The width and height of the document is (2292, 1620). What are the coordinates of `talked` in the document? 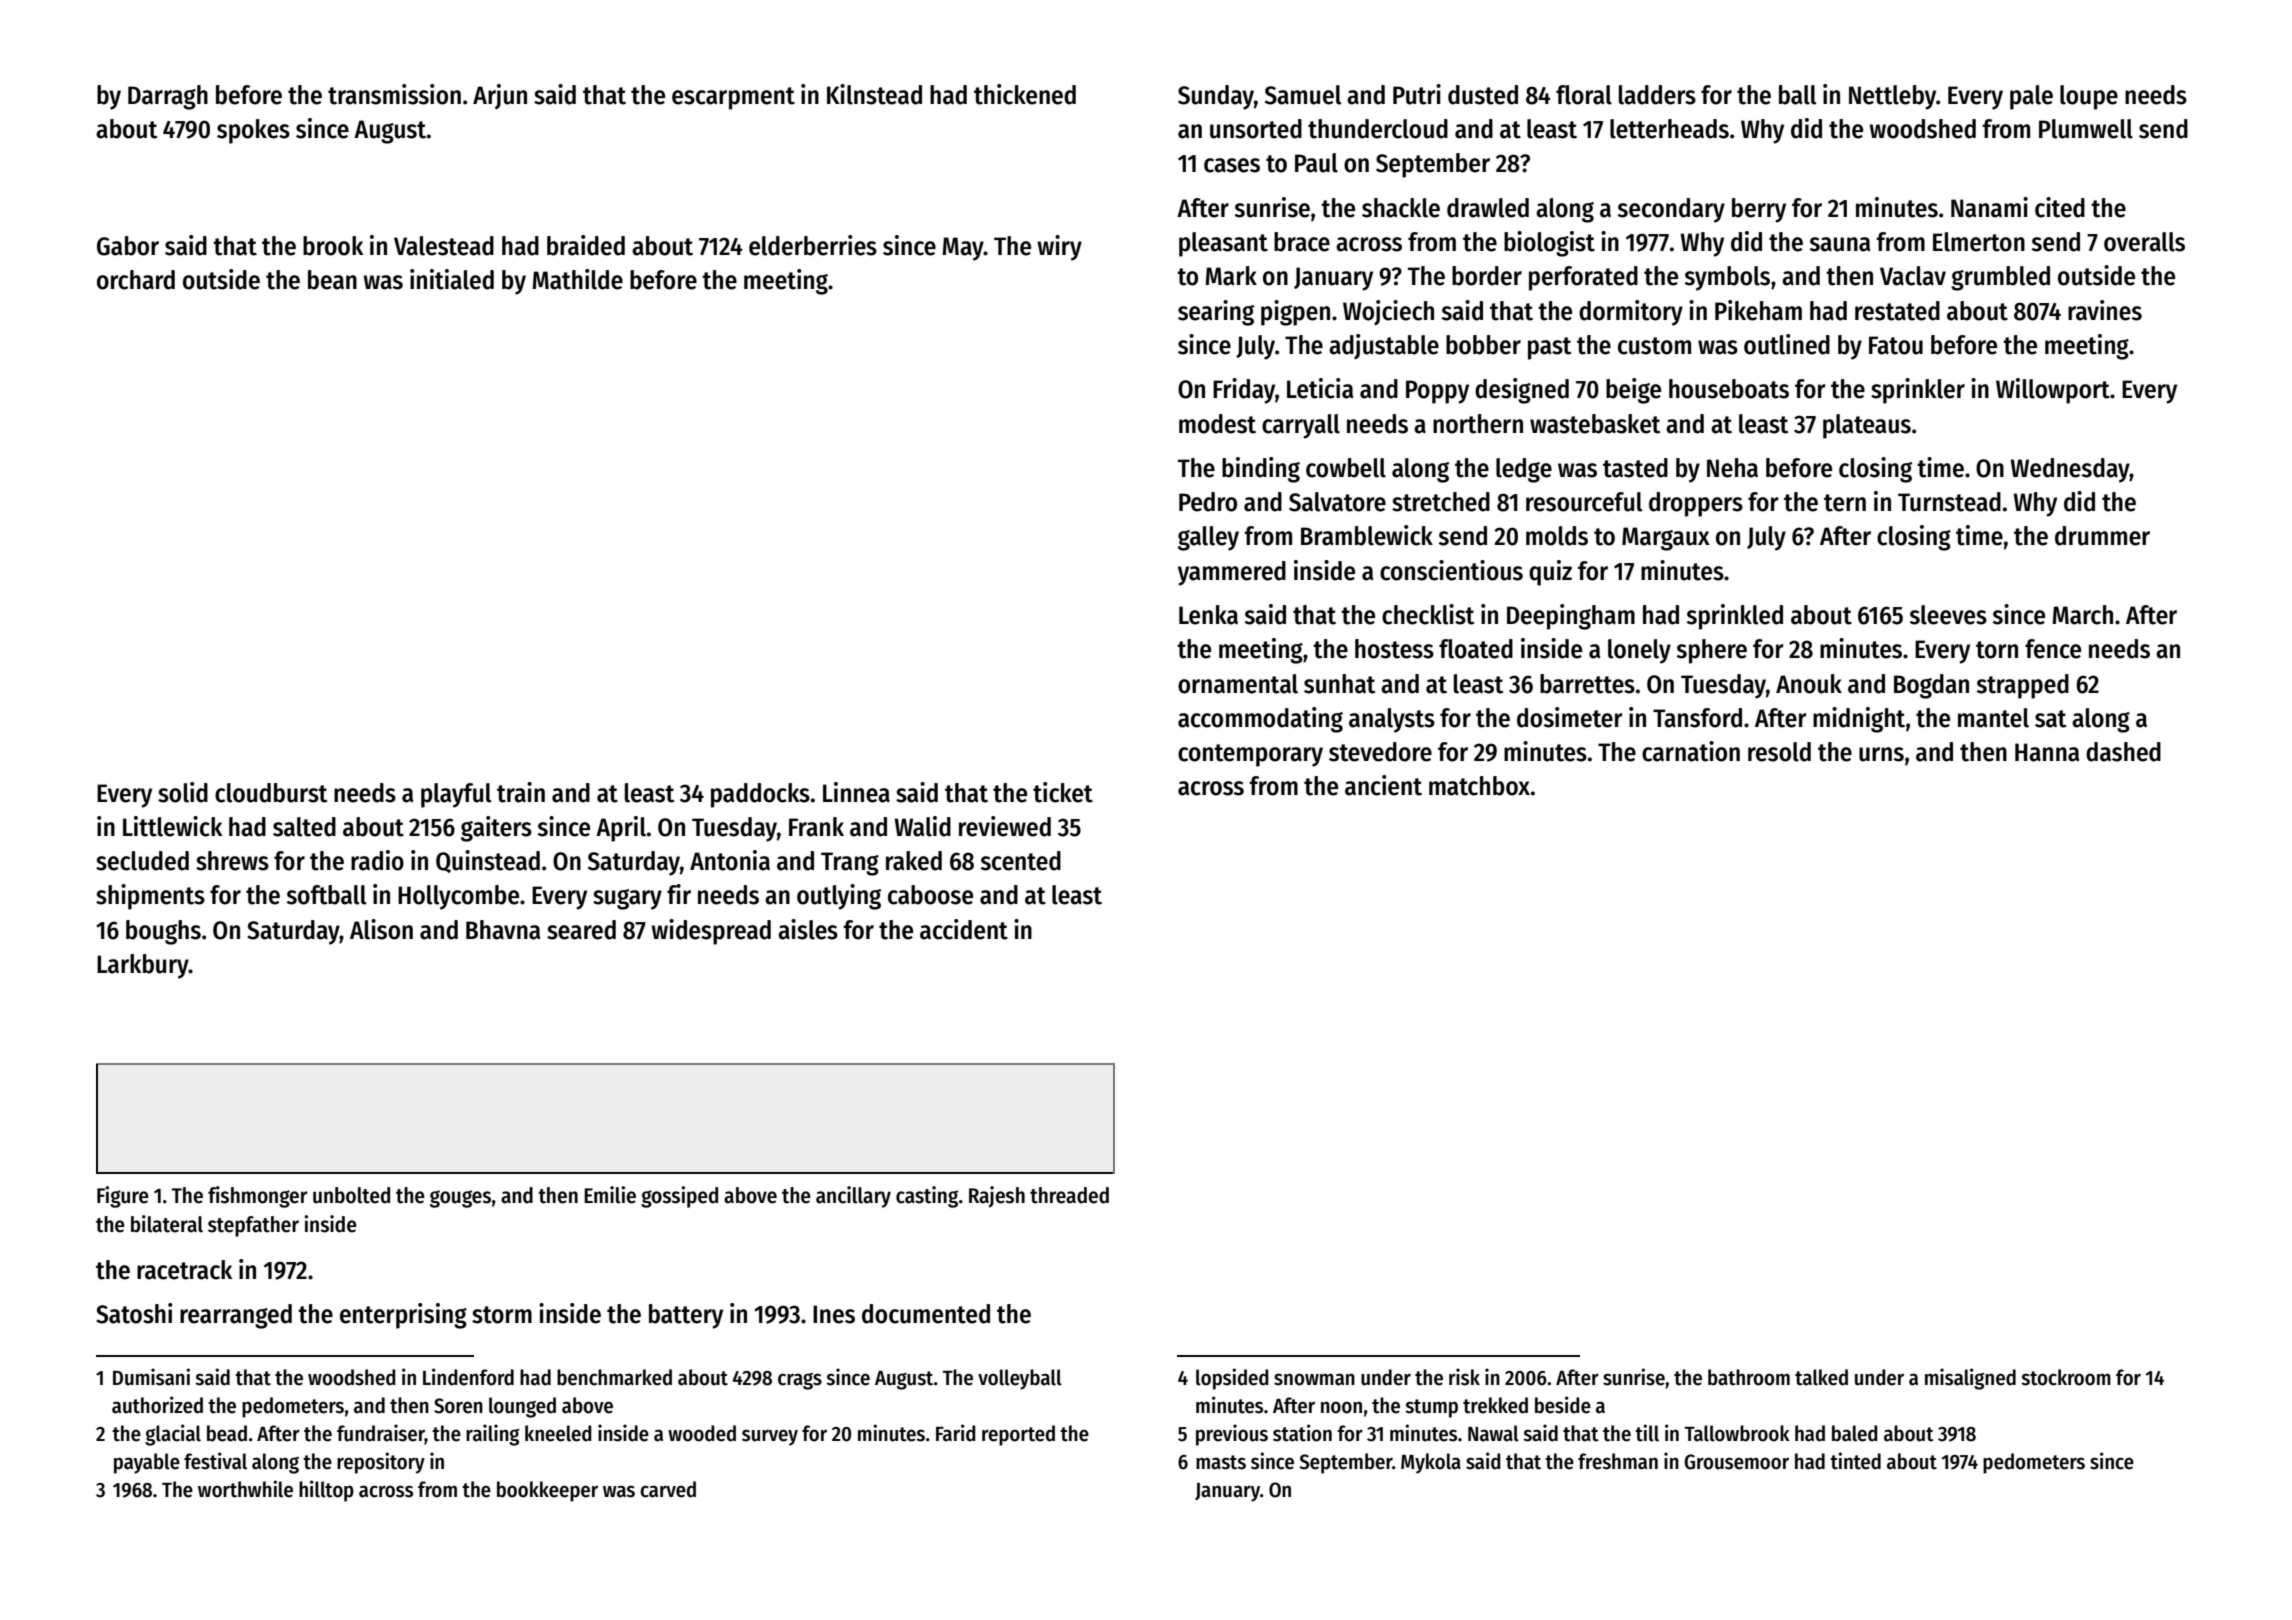 It's located at (1821, 1377).
